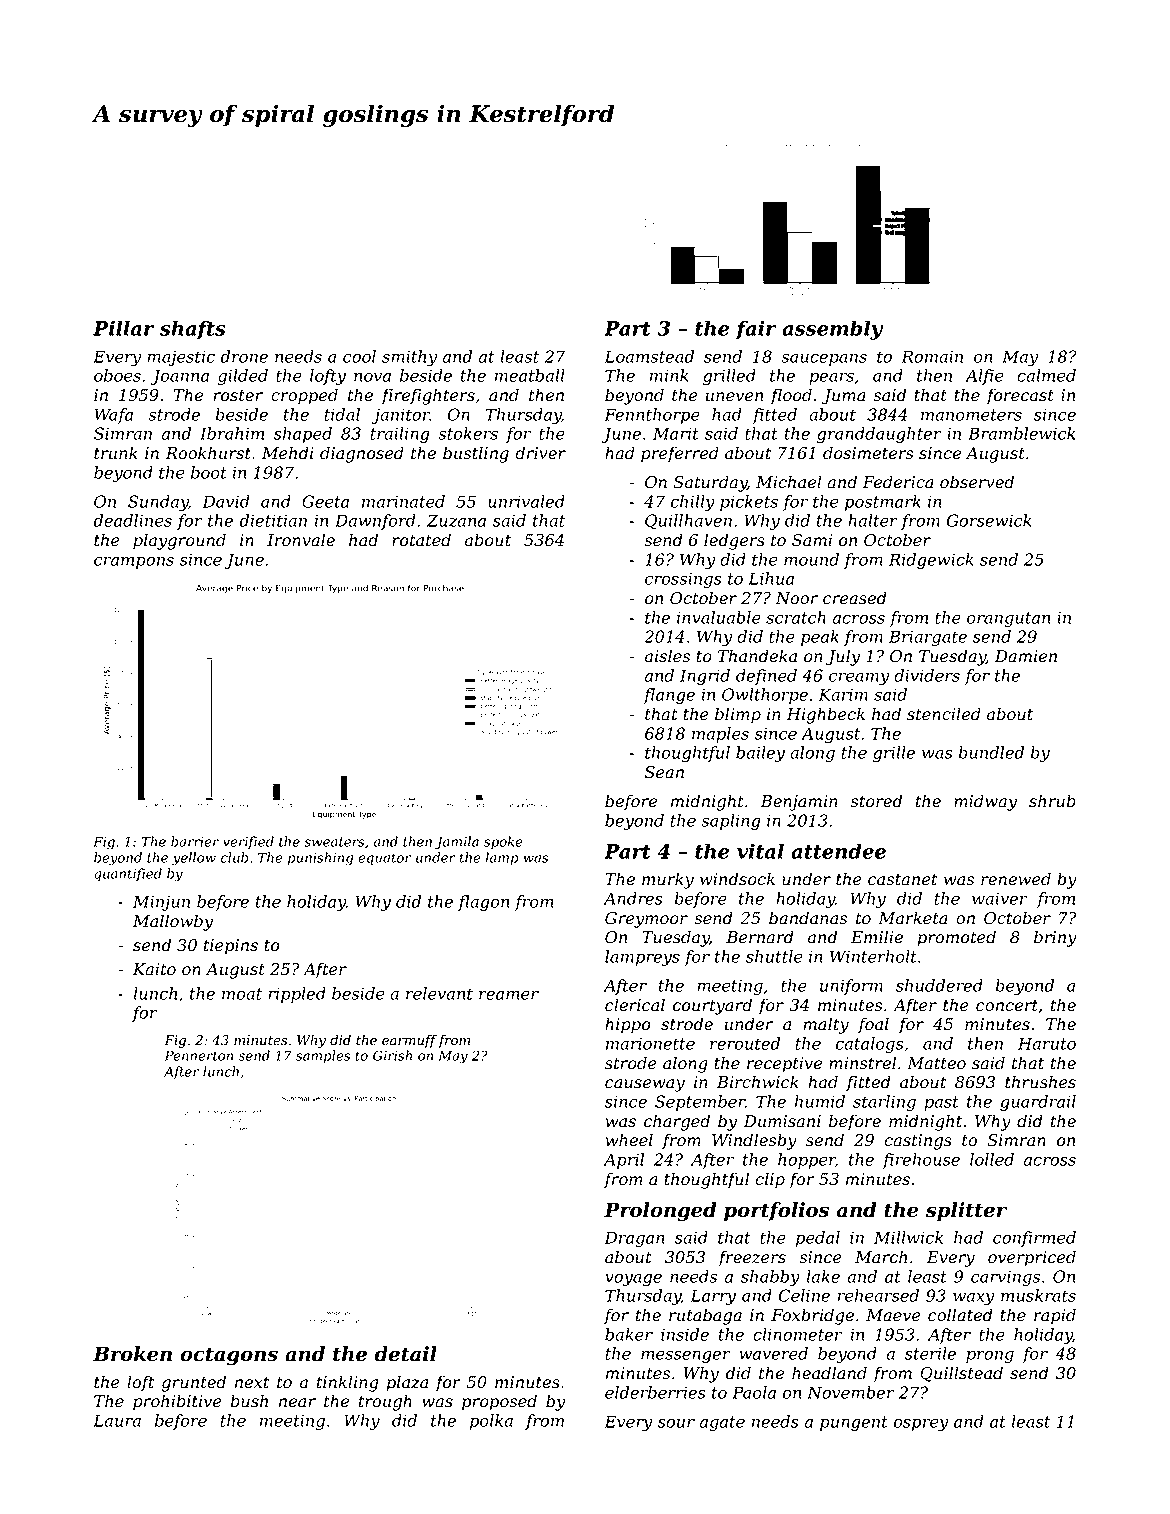  Describe the element at coordinates (944, 714) in the document. I see `stenciled` at that location.
